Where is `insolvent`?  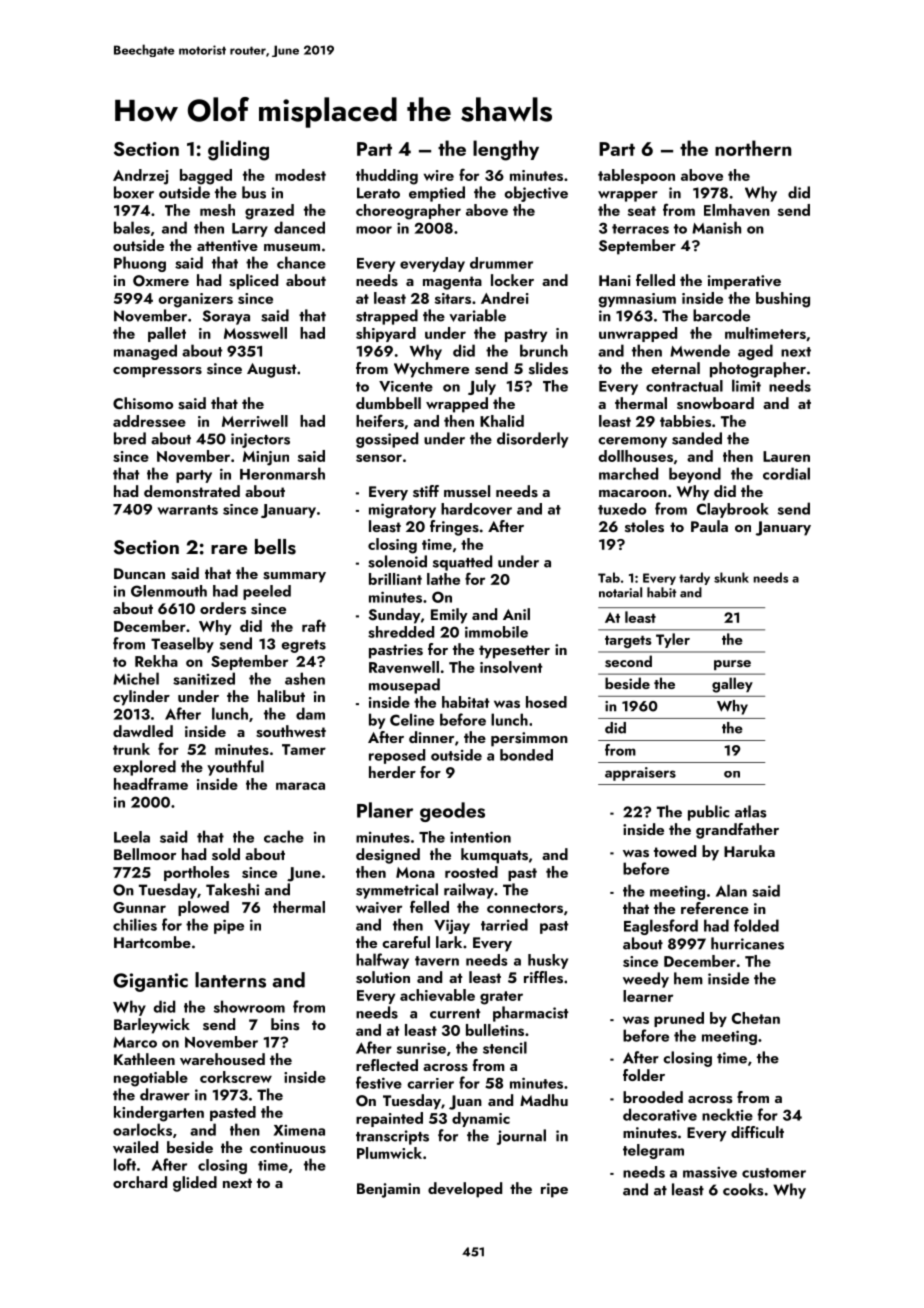
insolvent is located at coordinates (511, 667).
